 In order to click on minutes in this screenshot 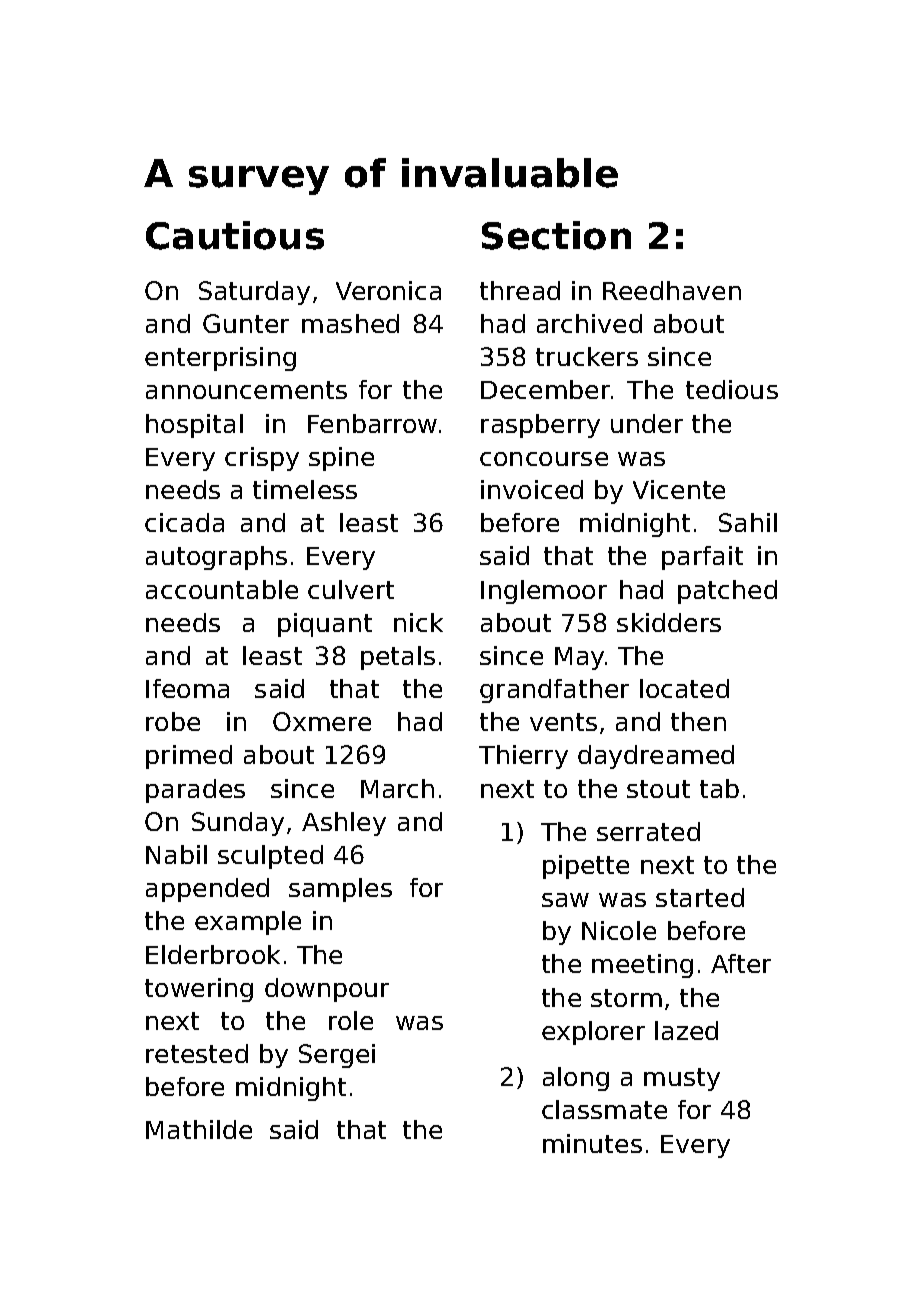, I will do `click(592, 1143)`.
